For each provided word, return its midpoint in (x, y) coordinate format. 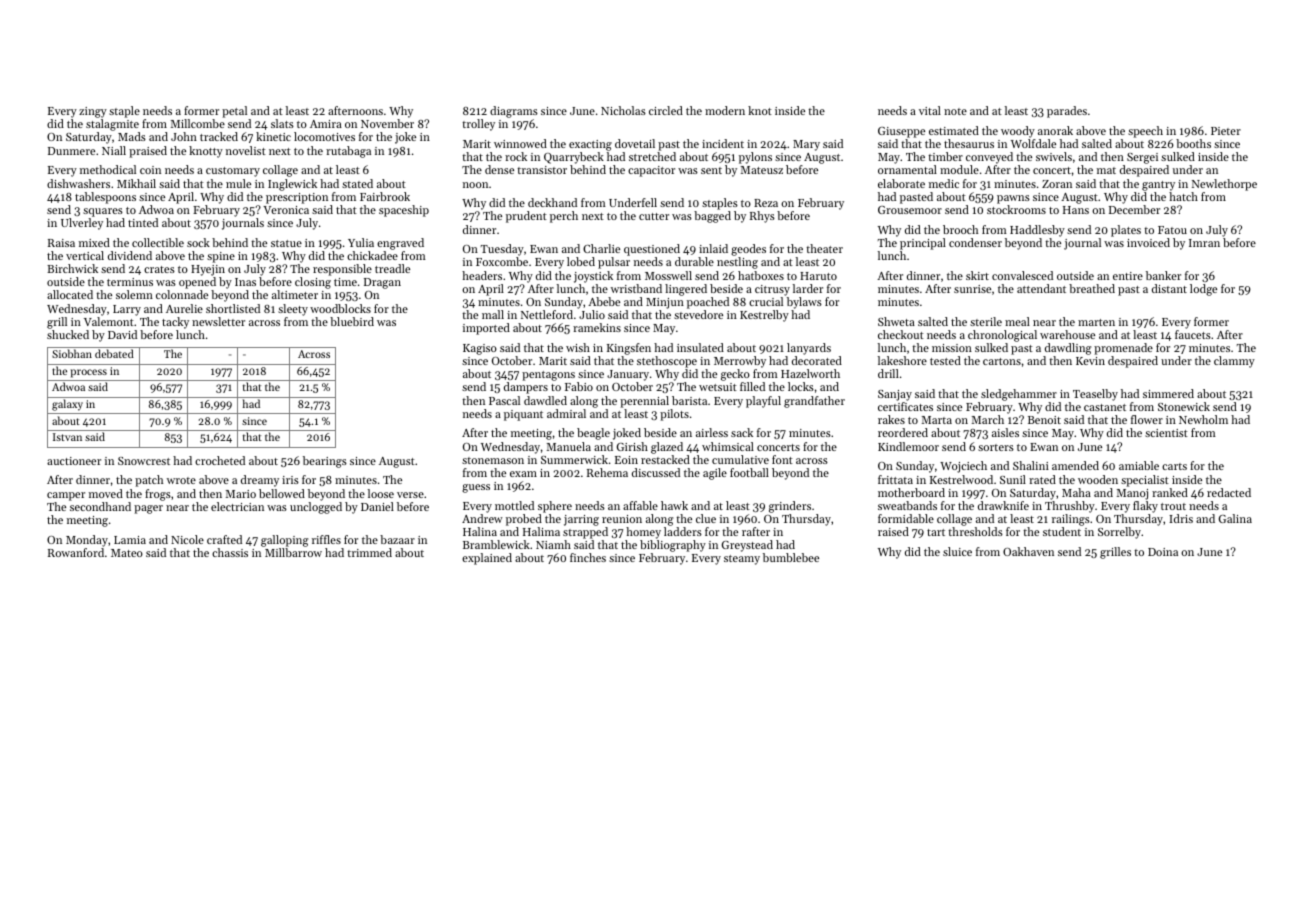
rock (516, 156)
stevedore (698, 314)
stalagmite (112, 125)
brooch (960, 229)
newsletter (218, 321)
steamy (742, 560)
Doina (1163, 552)
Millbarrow (293, 552)
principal (923, 244)
